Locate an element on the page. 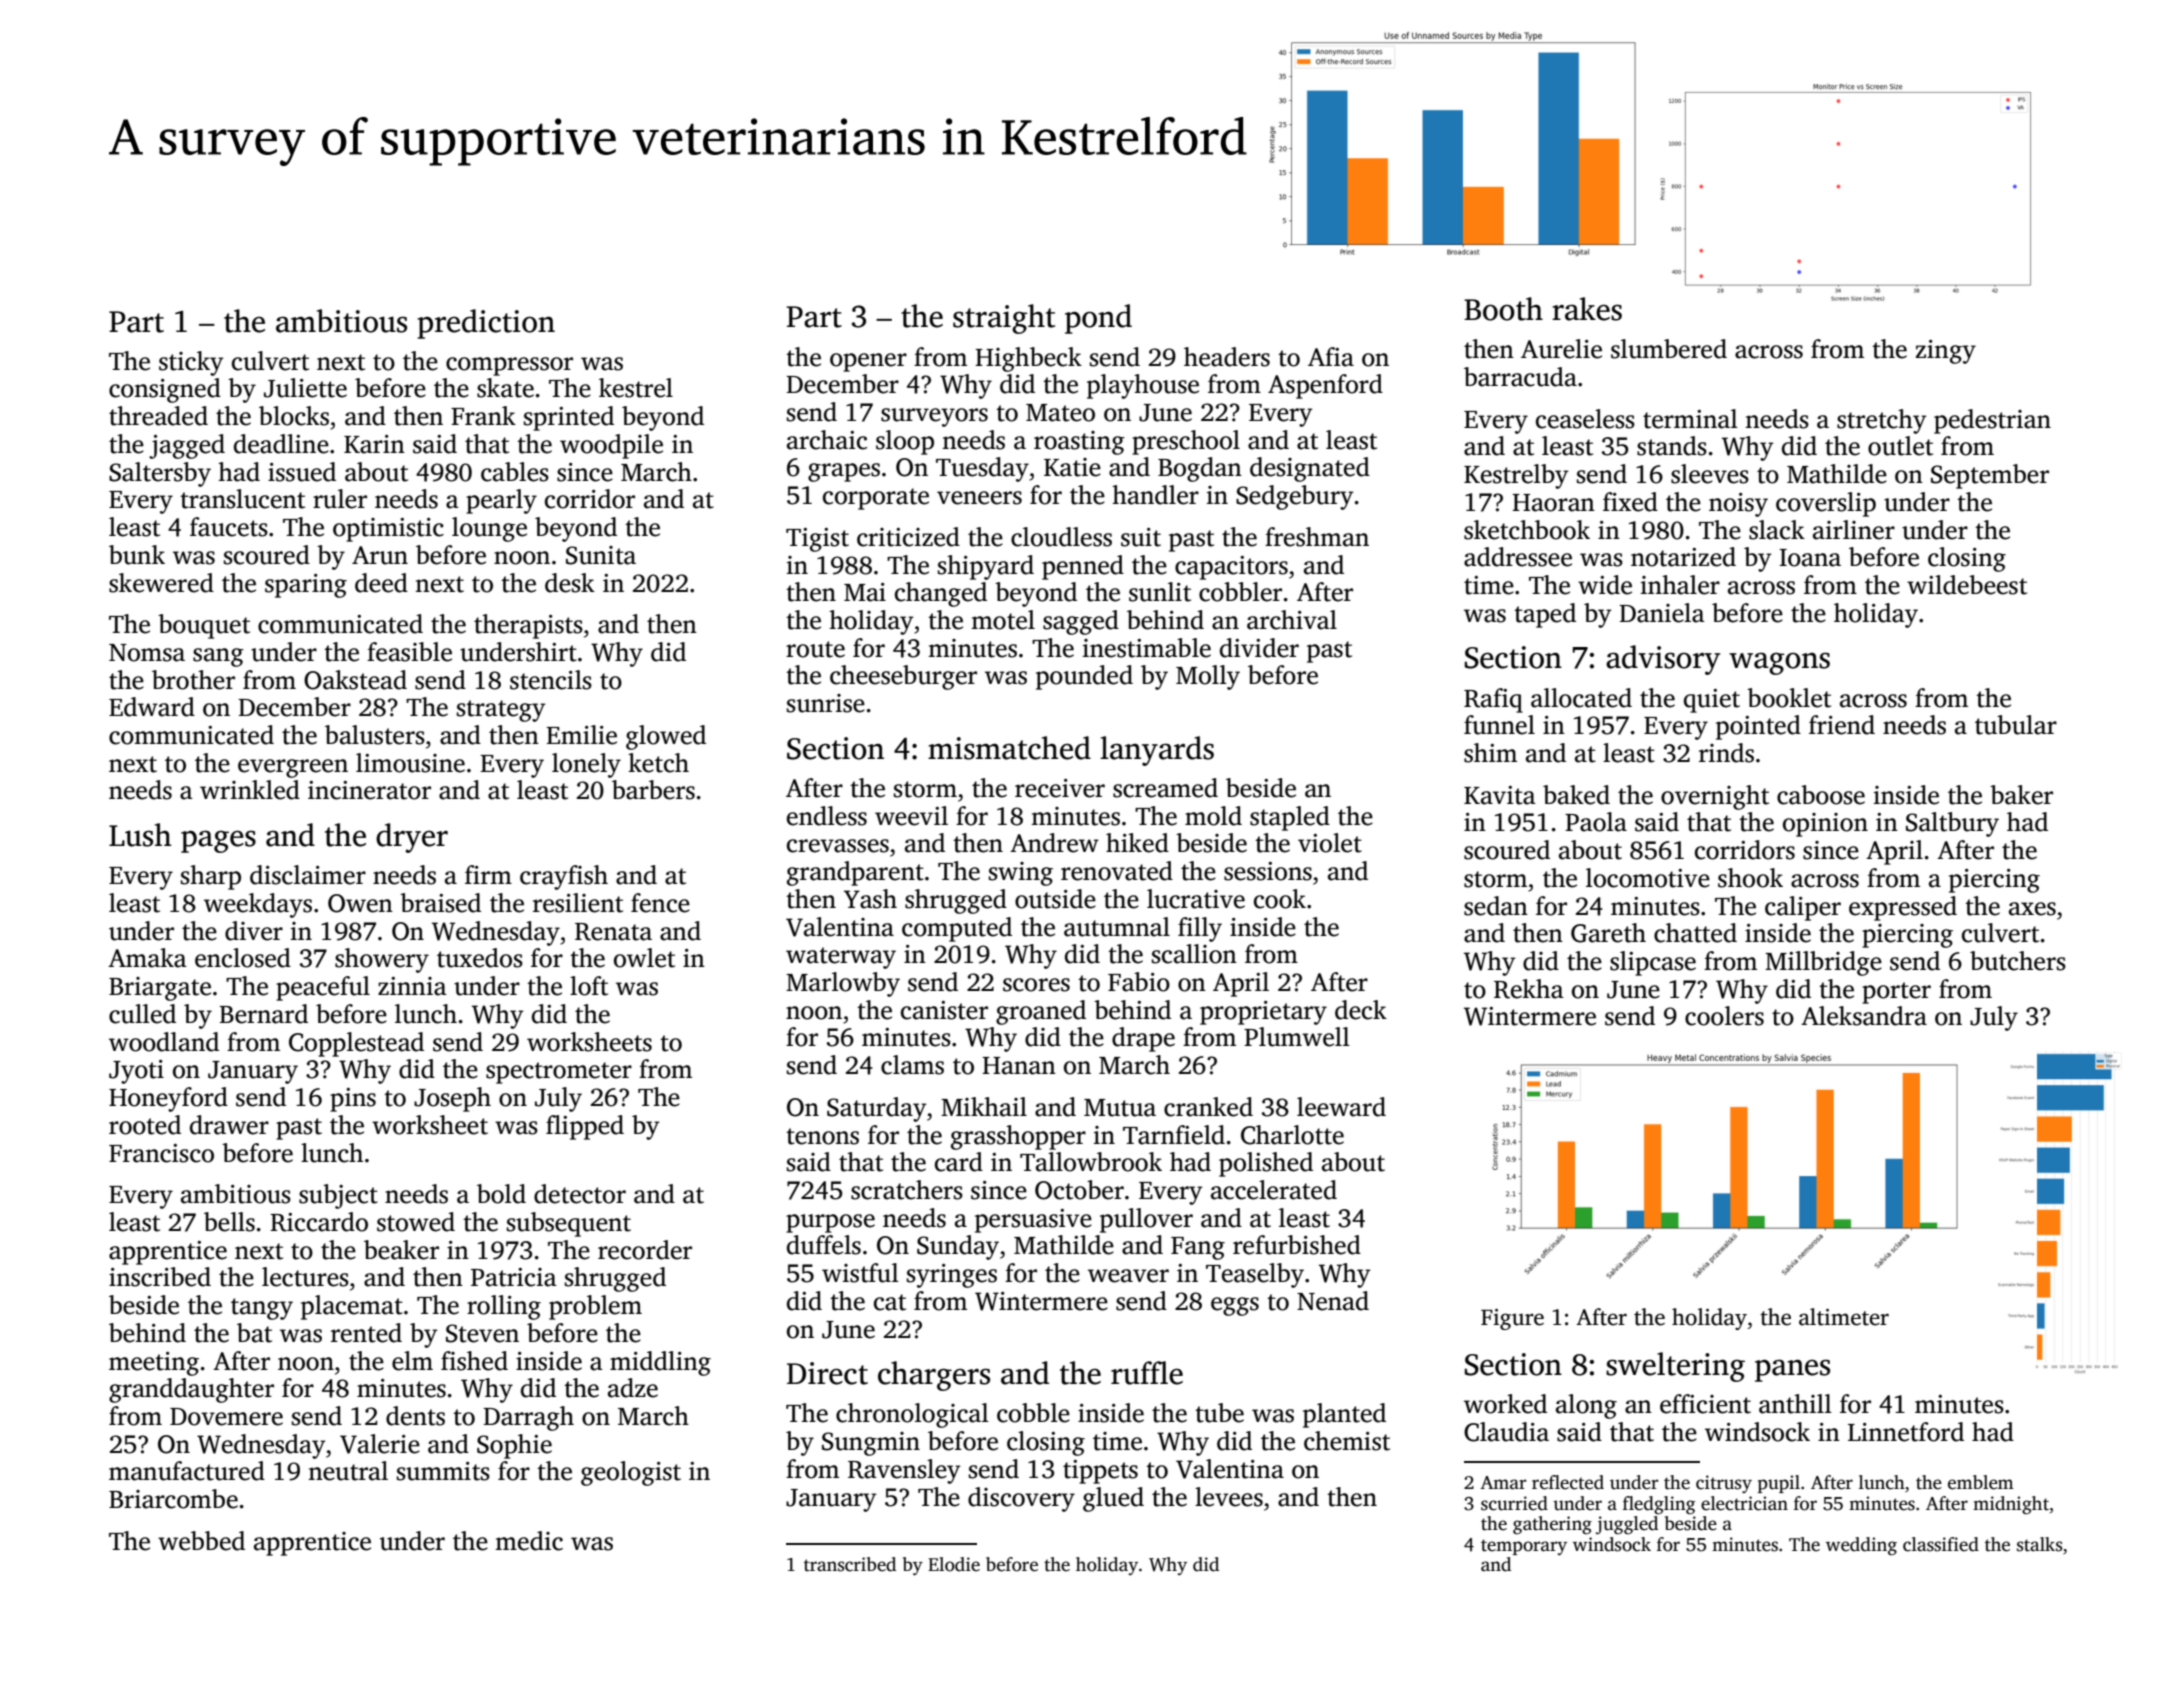  cranked is located at coordinates (1208, 1107).
